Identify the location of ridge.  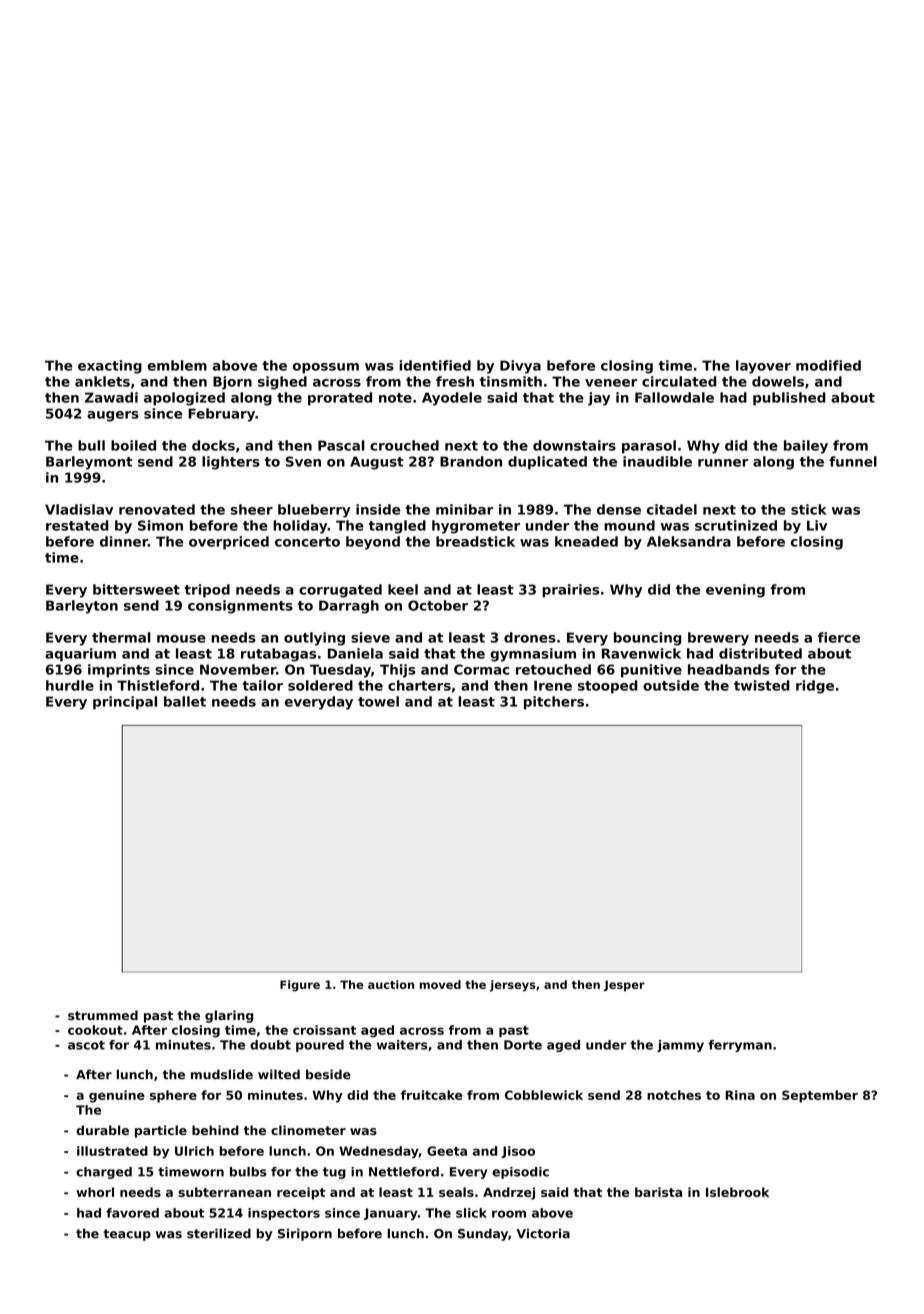
(815, 687).
